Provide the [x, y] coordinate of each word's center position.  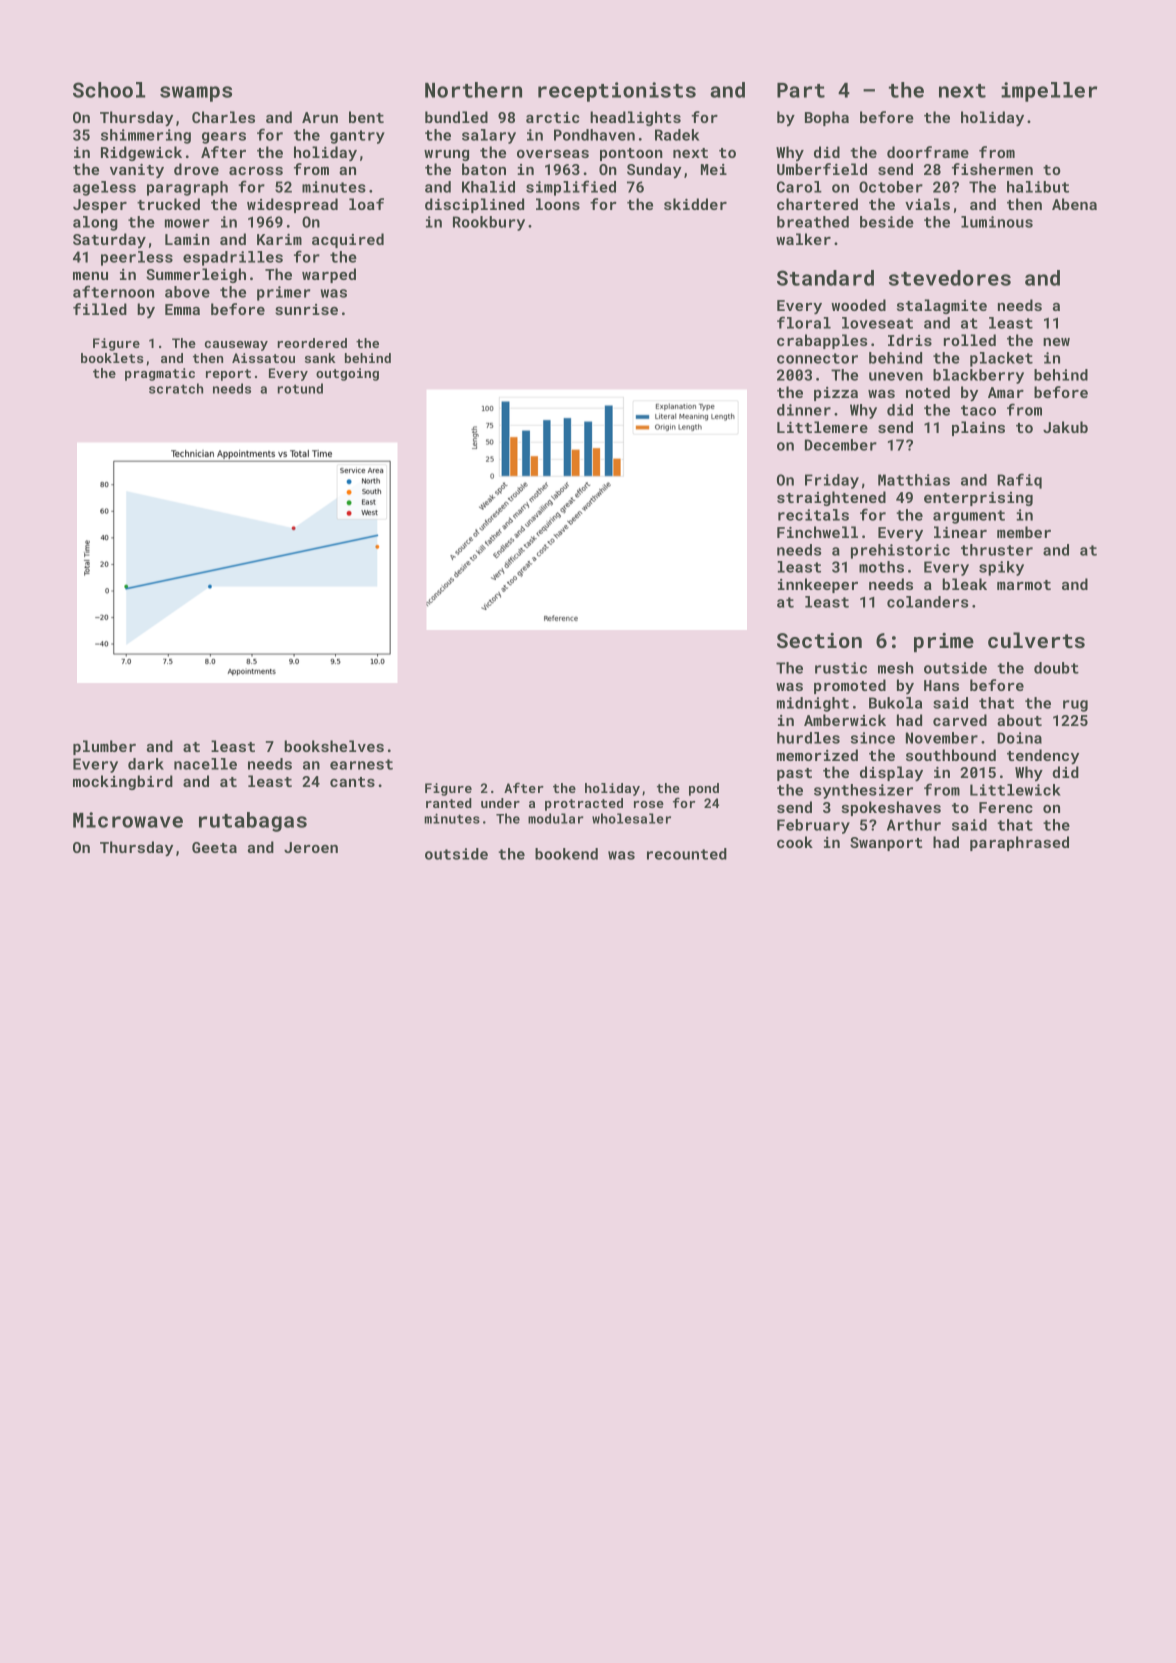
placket [1001, 359]
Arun [320, 117]
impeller [1049, 92]
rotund [300, 388]
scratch [176, 388]
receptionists [617, 92]
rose [649, 804]
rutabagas [253, 822]
